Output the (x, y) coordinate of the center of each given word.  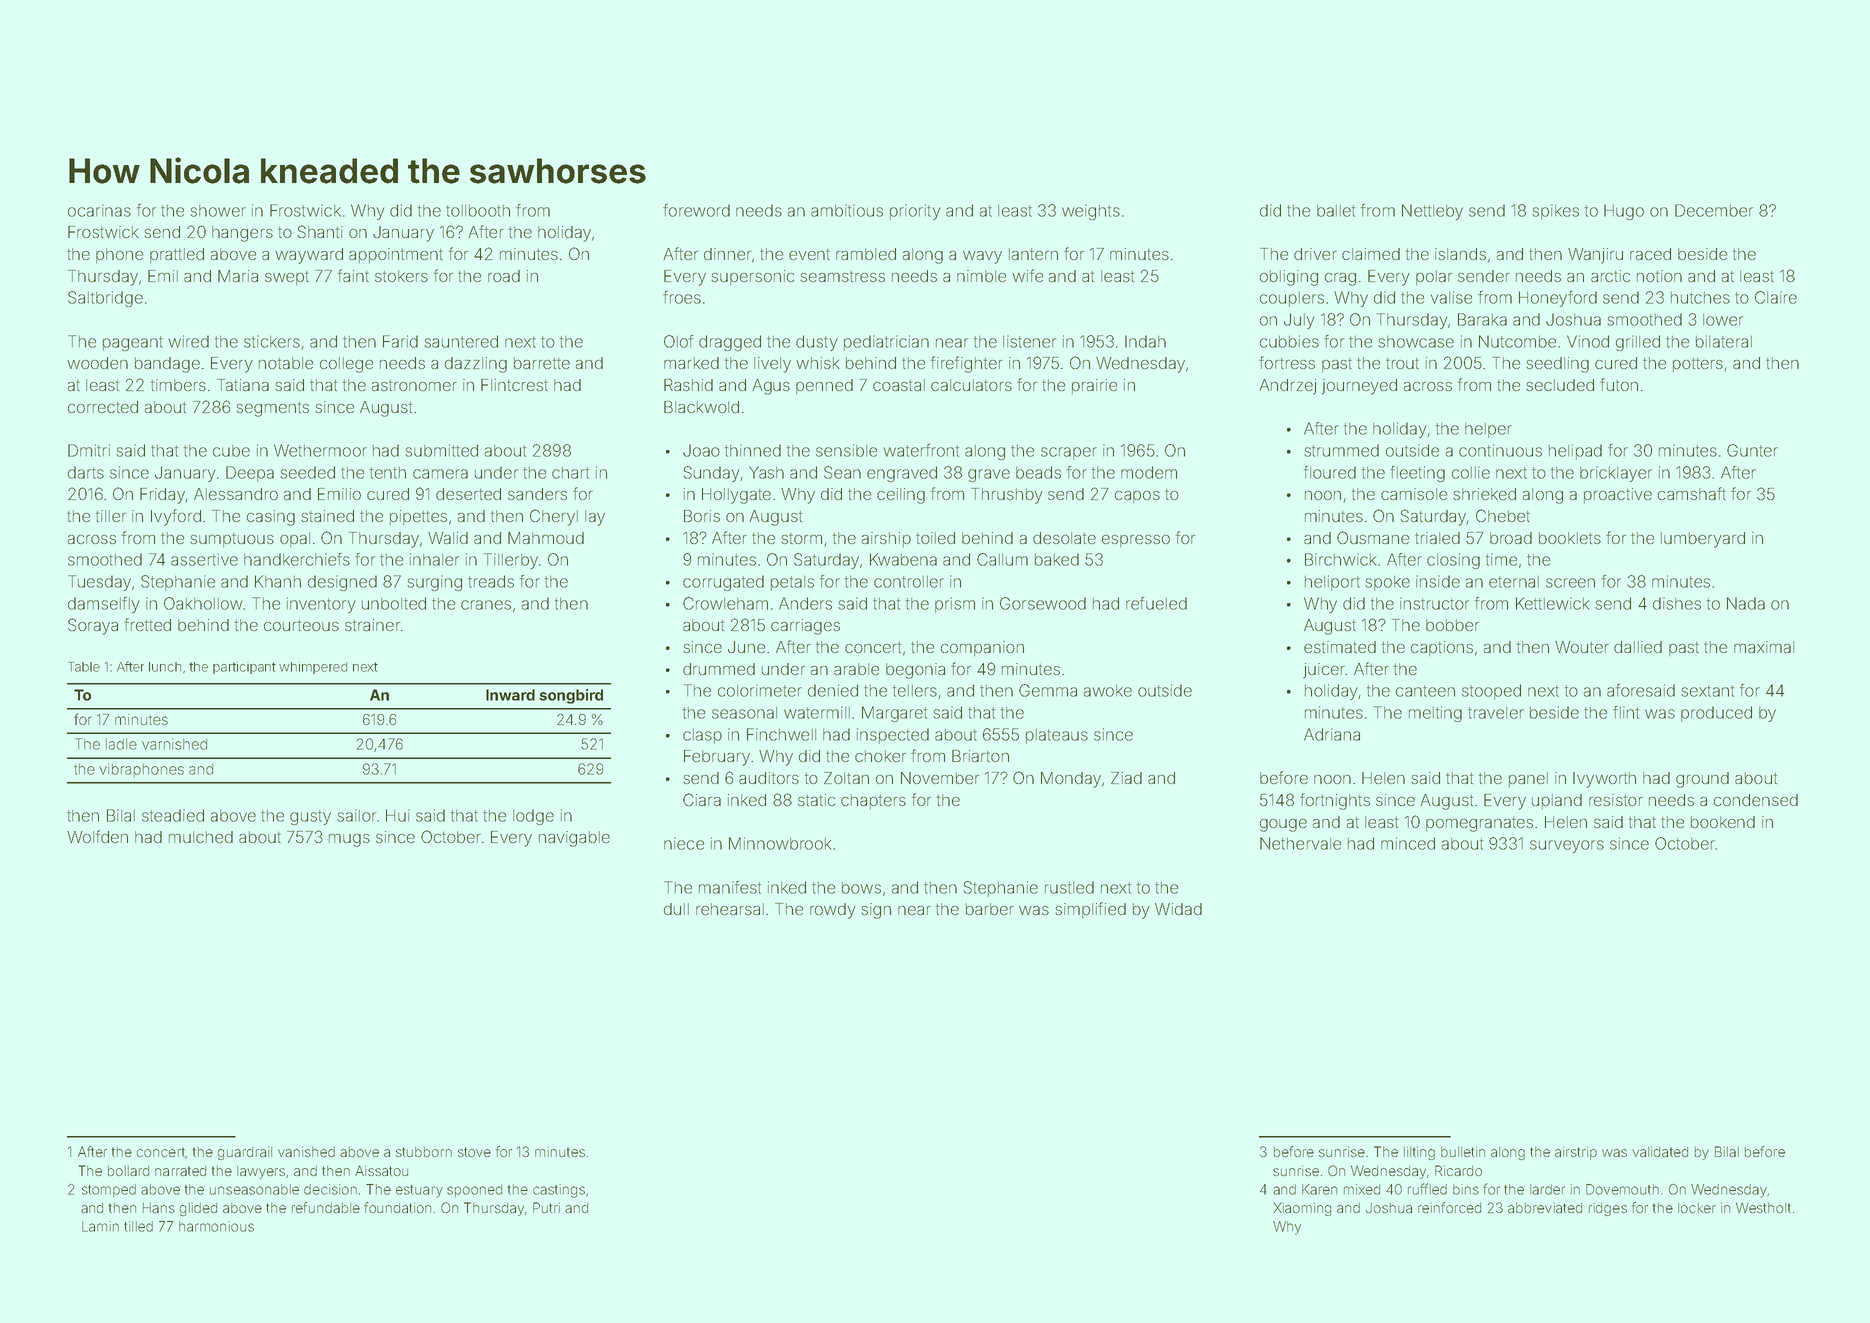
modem (1149, 472)
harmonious (216, 1226)
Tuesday (99, 583)
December (1714, 210)
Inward (510, 695)
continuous (1500, 450)
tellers (915, 691)
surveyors (1567, 846)
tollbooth (478, 211)
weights (1091, 212)
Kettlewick (1553, 603)
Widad (1178, 909)
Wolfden (97, 836)
